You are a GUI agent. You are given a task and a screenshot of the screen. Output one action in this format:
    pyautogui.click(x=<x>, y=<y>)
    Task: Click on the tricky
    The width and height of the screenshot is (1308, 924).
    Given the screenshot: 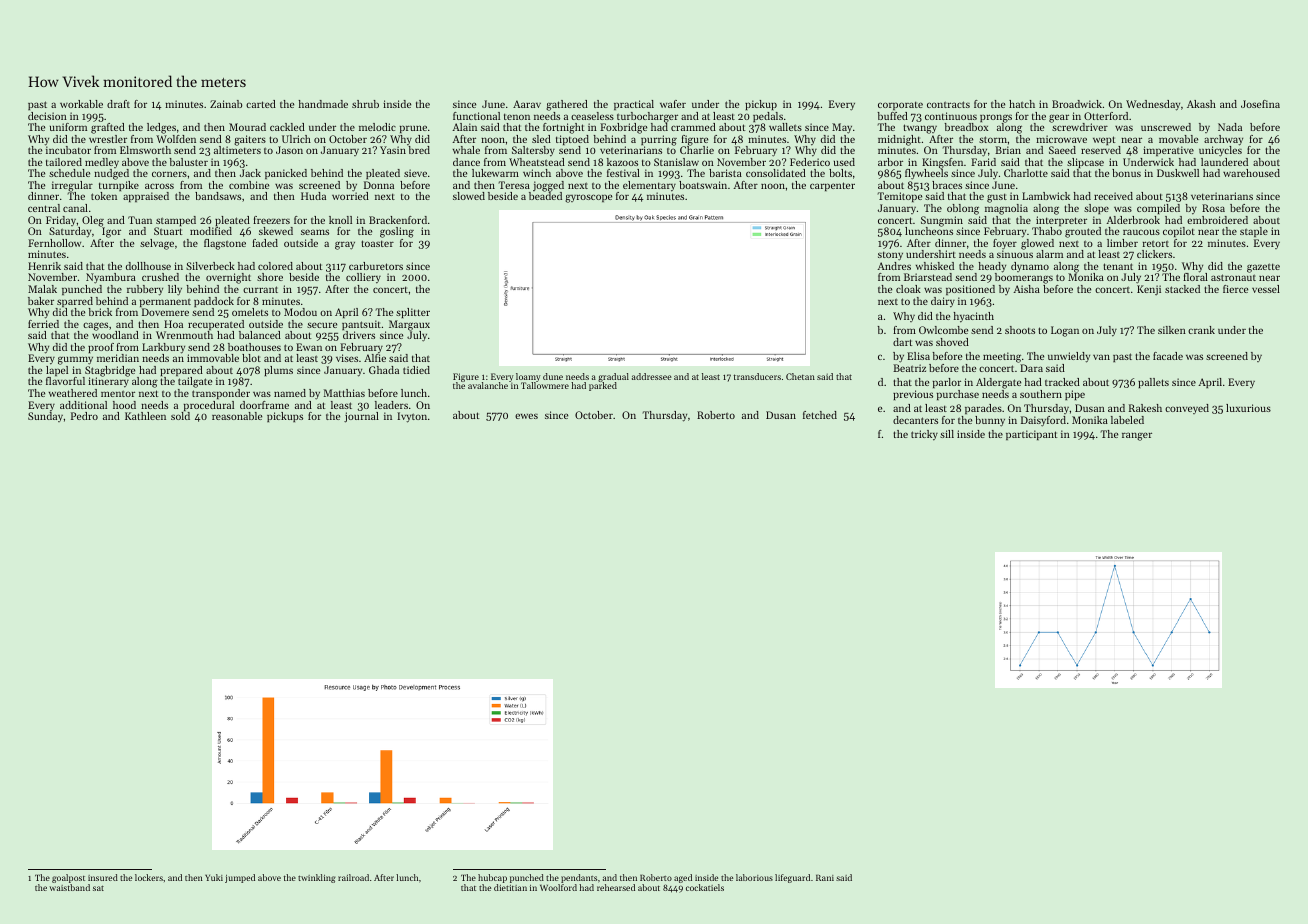 What is the action you would take?
    pyautogui.click(x=924, y=435)
